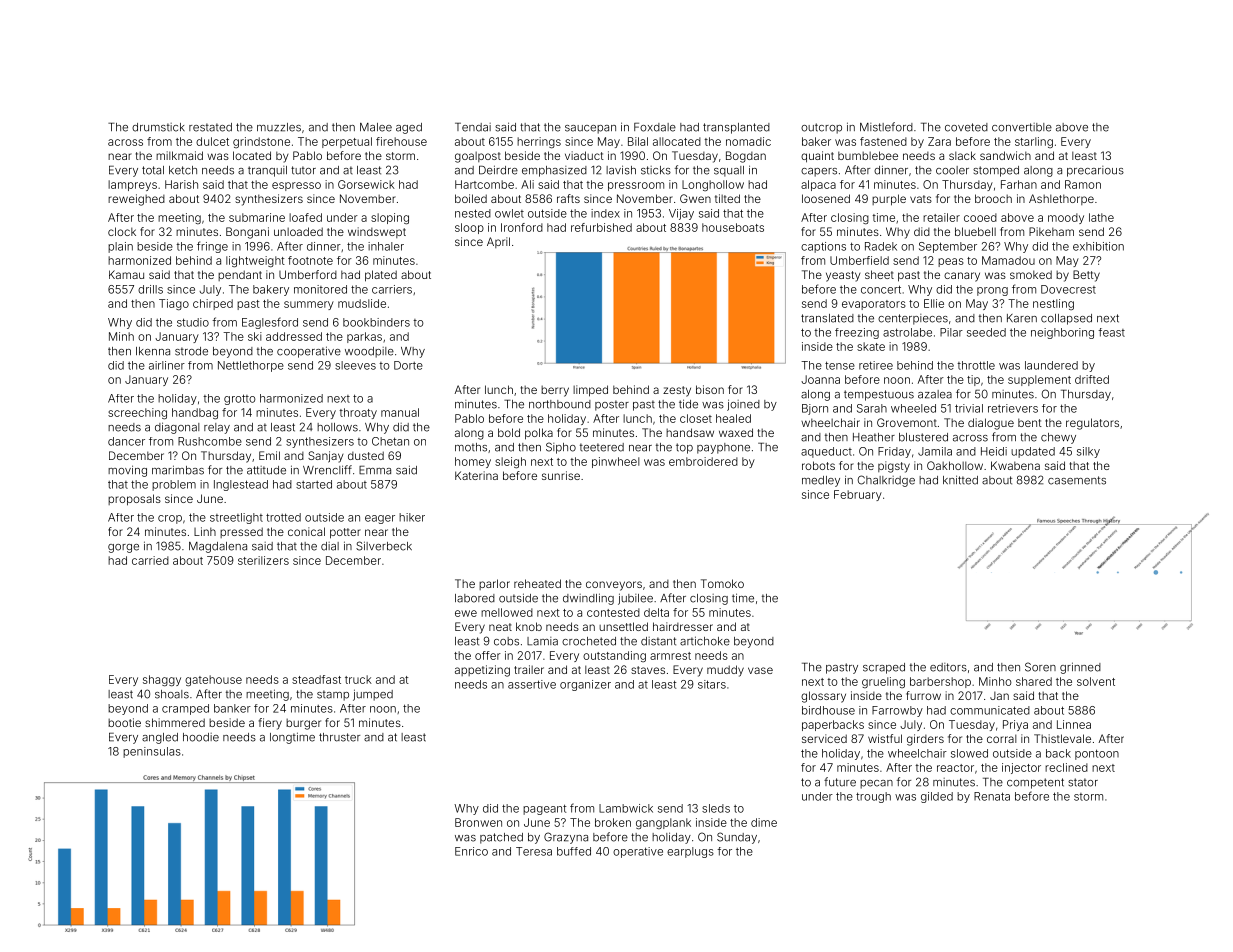  I want to click on trivial, so click(969, 408).
